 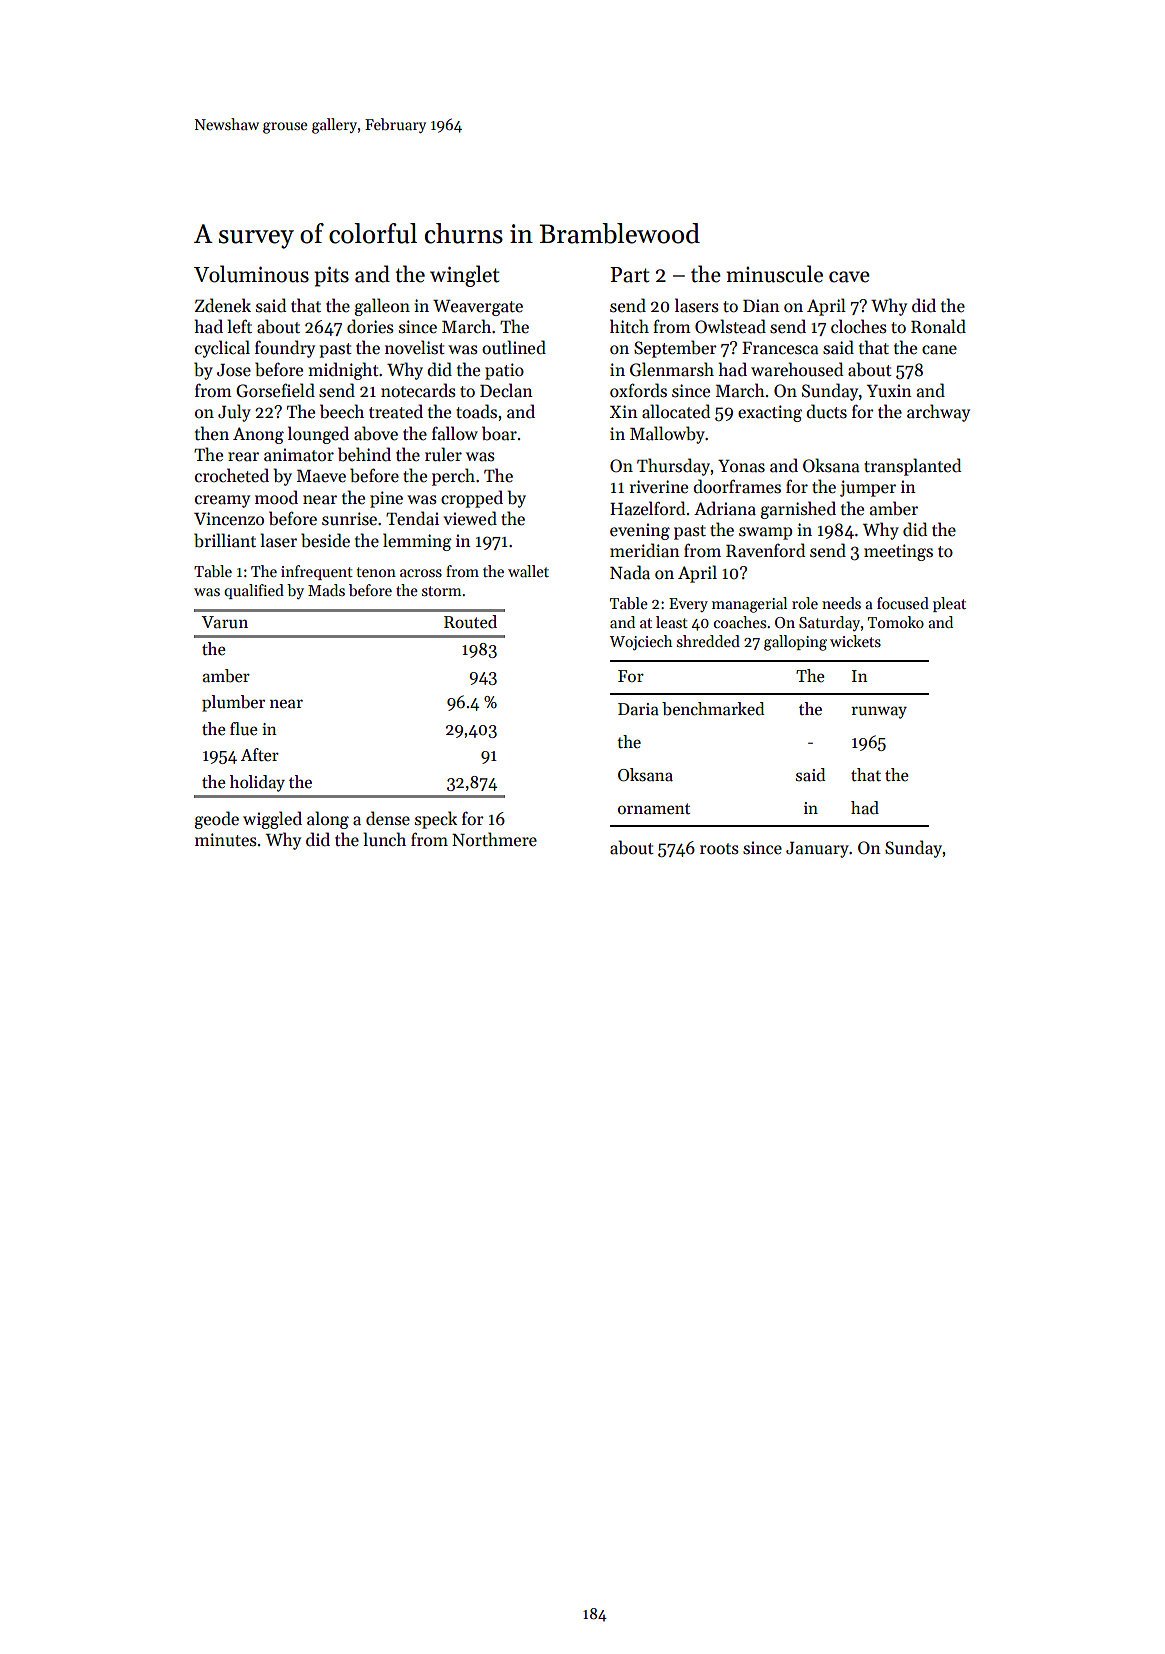 What do you see at coordinates (251, 274) in the screenshot?
I see `Voluminous` at bounding box center [251, 274].
